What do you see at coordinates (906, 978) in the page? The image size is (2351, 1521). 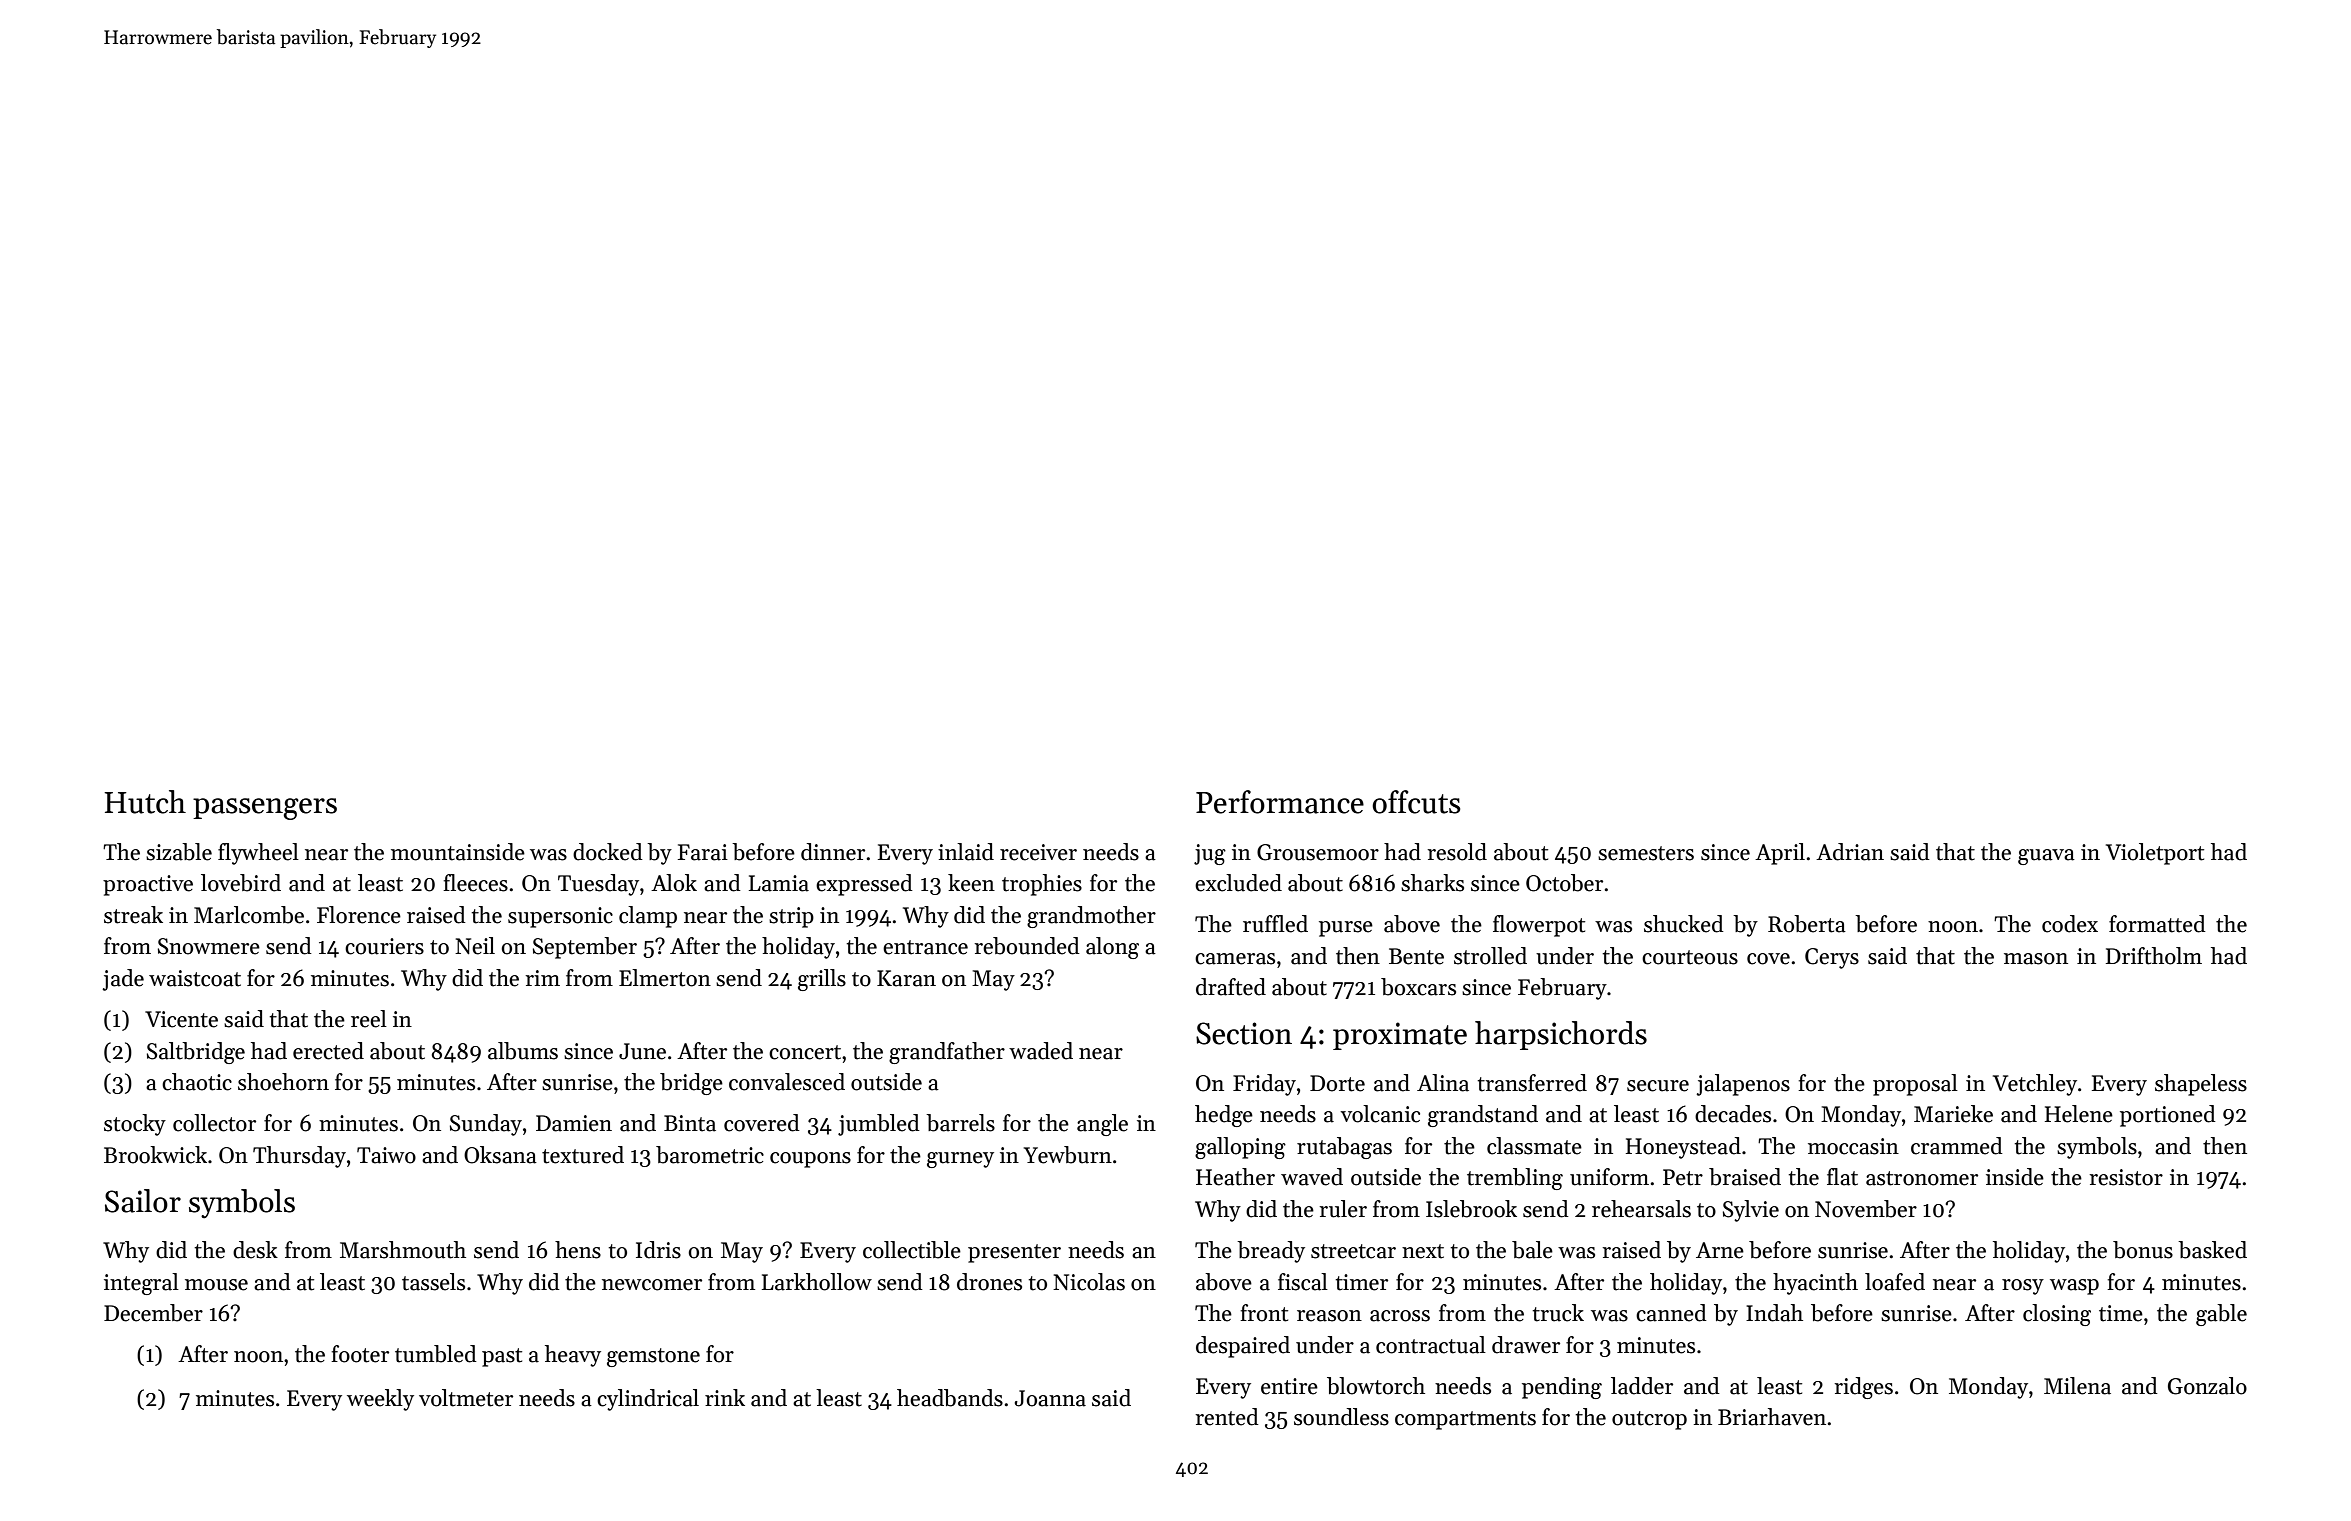 I see `Karan` at bounding box center [906, 978].
